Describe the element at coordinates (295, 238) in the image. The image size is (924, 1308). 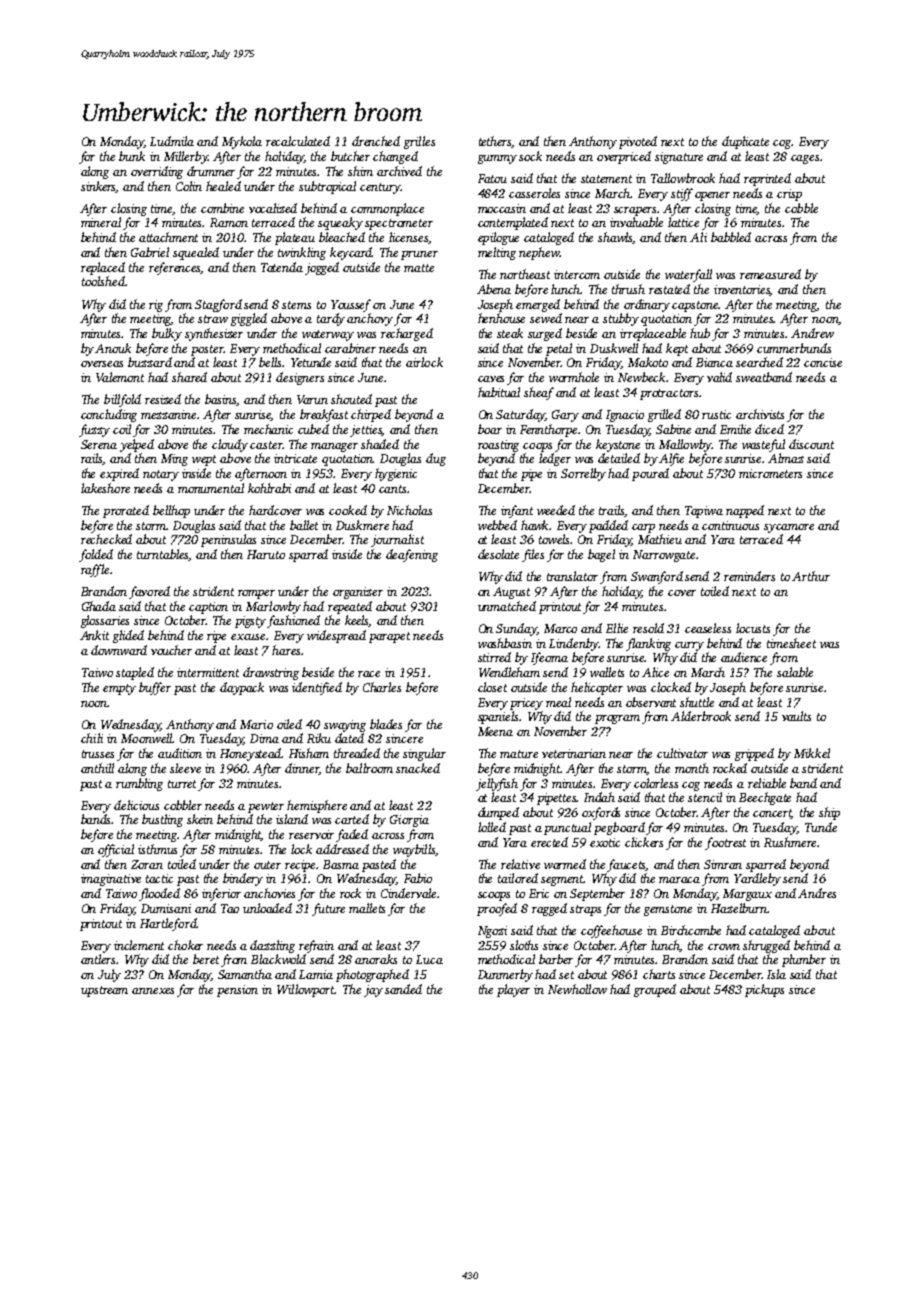
I see `plateau` at that location.
